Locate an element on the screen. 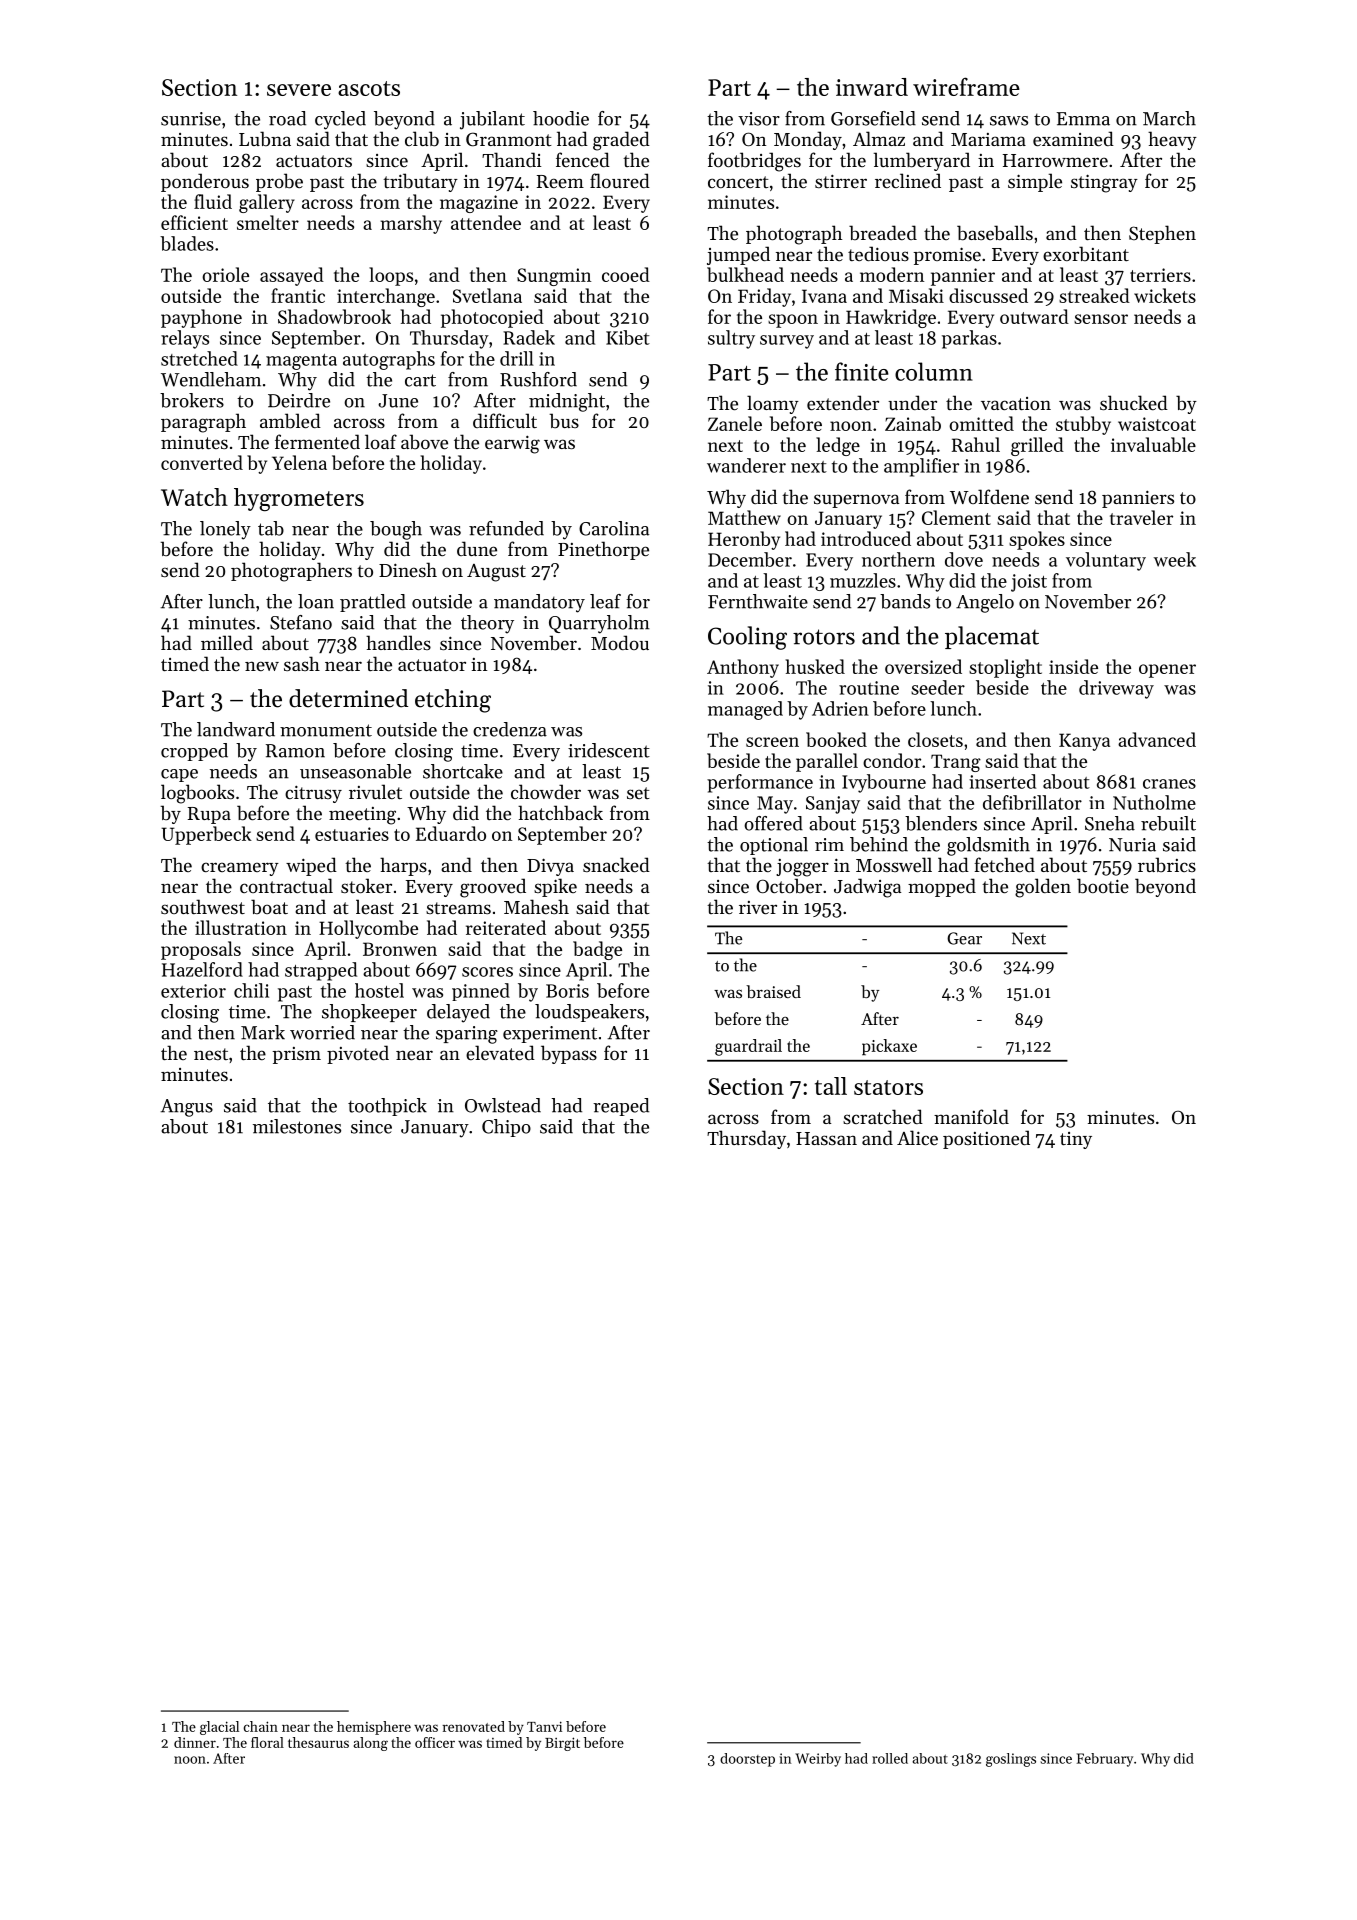 This screenshot has width=1357, height=1920. stirrer is located at coordinates (841, 181).
